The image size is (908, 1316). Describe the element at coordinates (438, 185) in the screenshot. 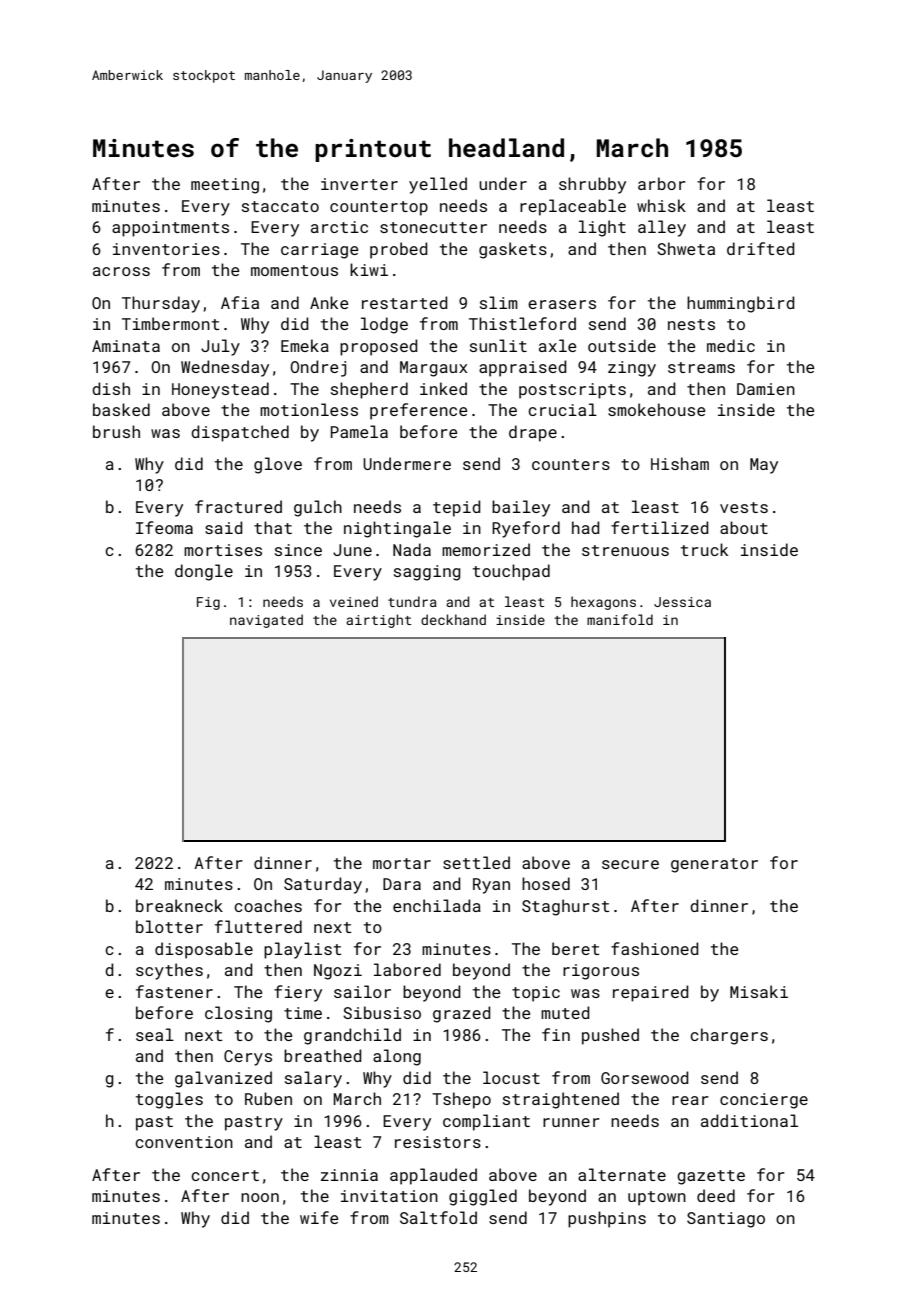

I see `yelled` at that location.
